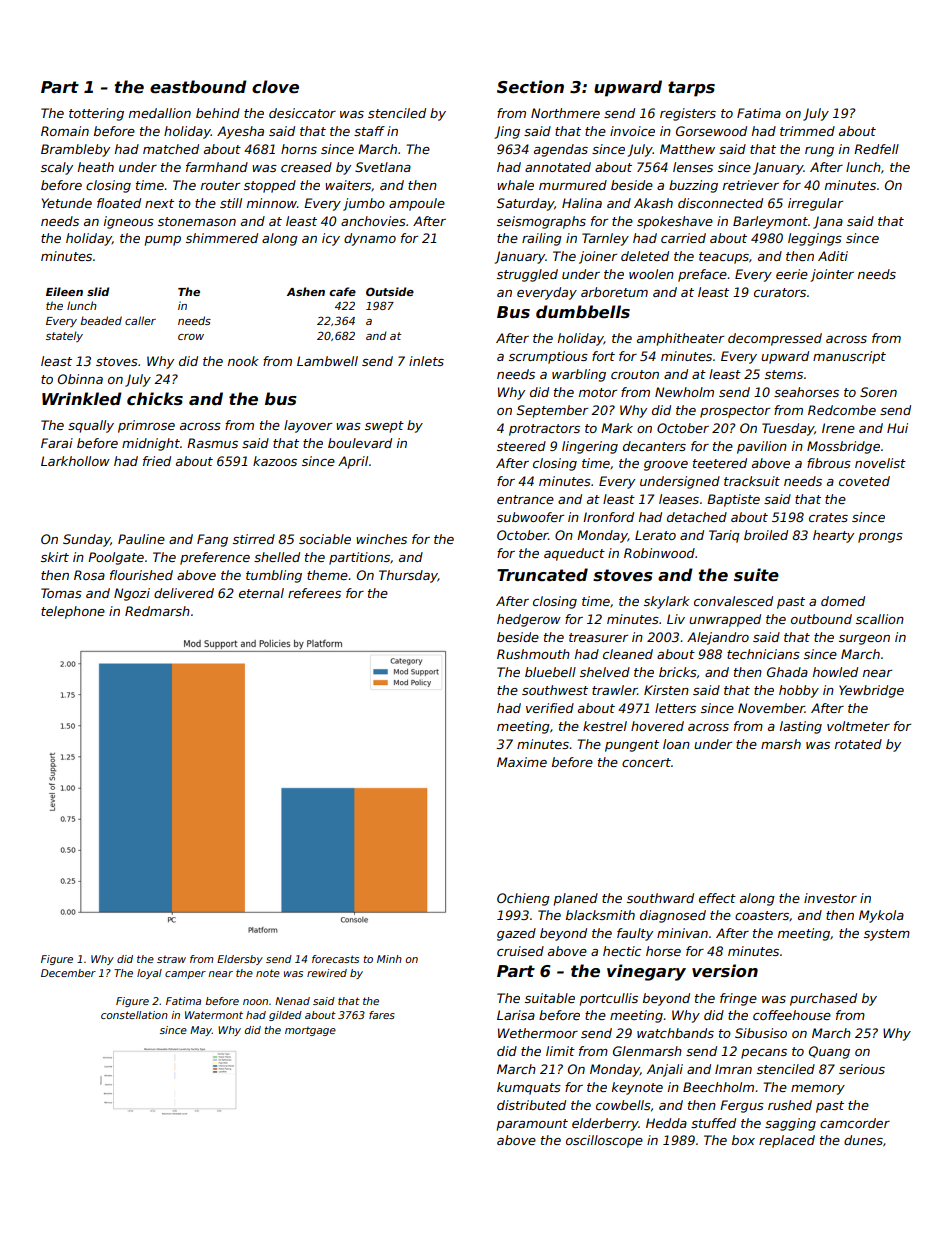  I want to click on Rushmouth, so click(533, 654).
